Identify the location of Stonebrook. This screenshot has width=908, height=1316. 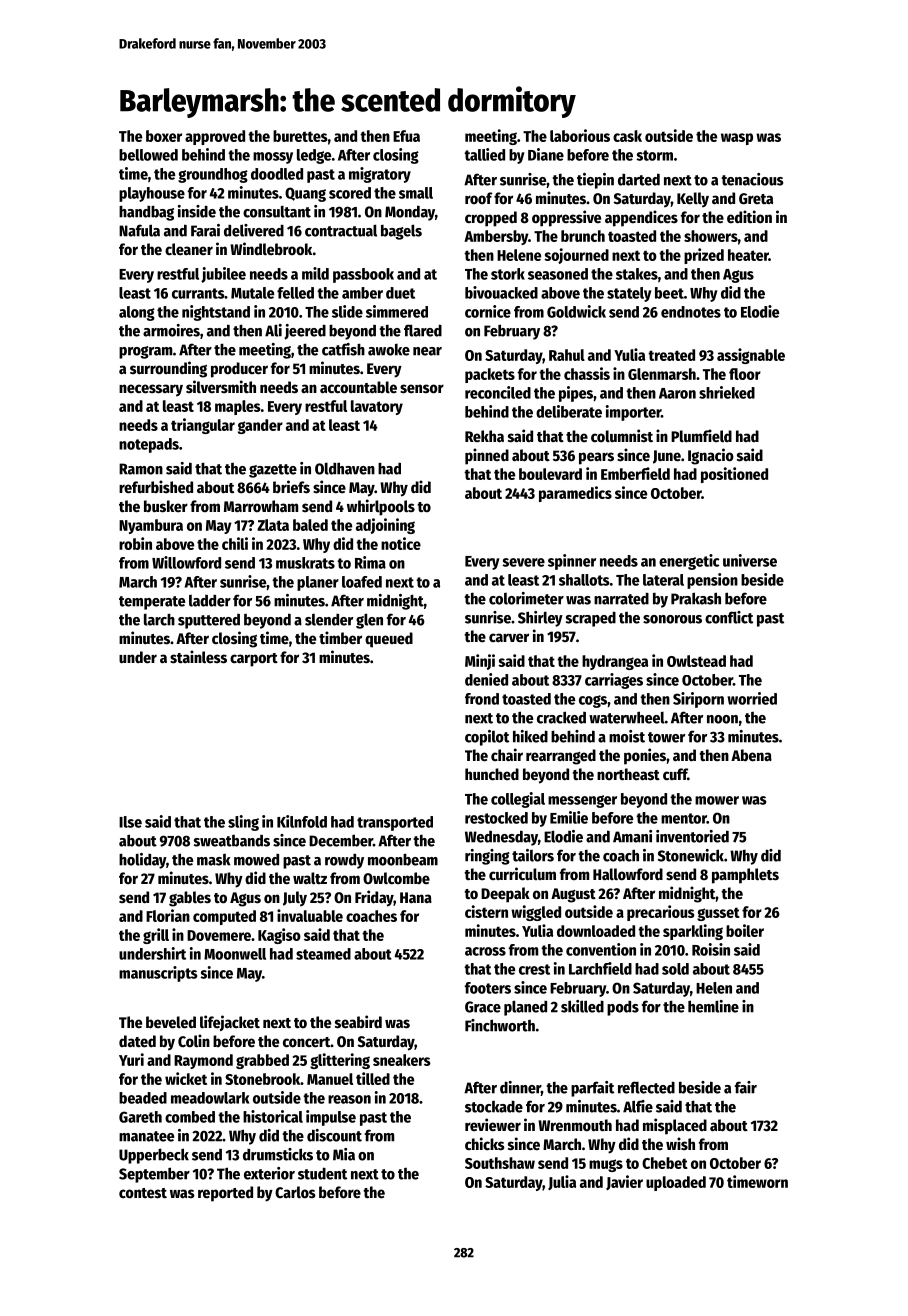
(263, 1079).
